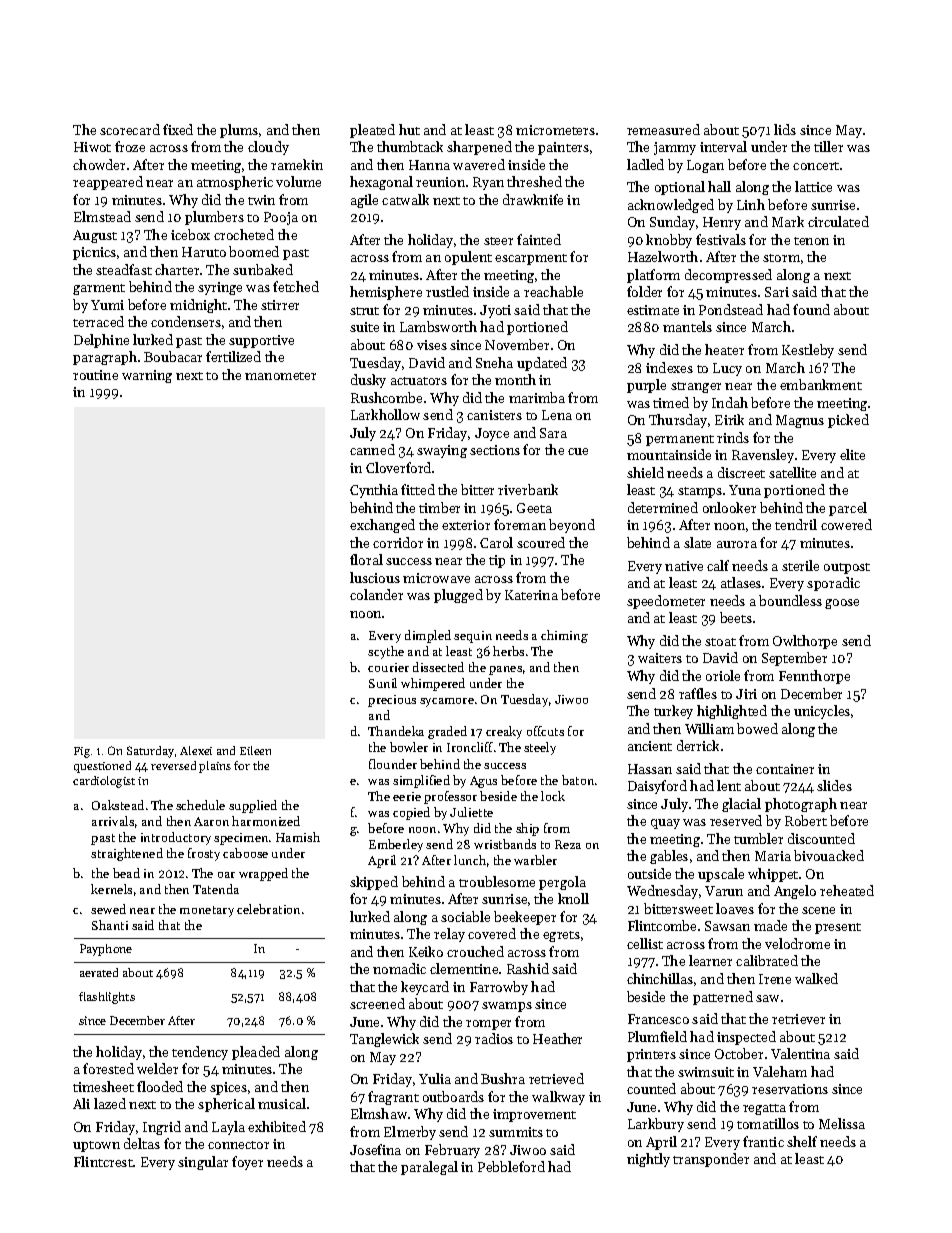  I want to click on micrometers, so click(555, 130).
